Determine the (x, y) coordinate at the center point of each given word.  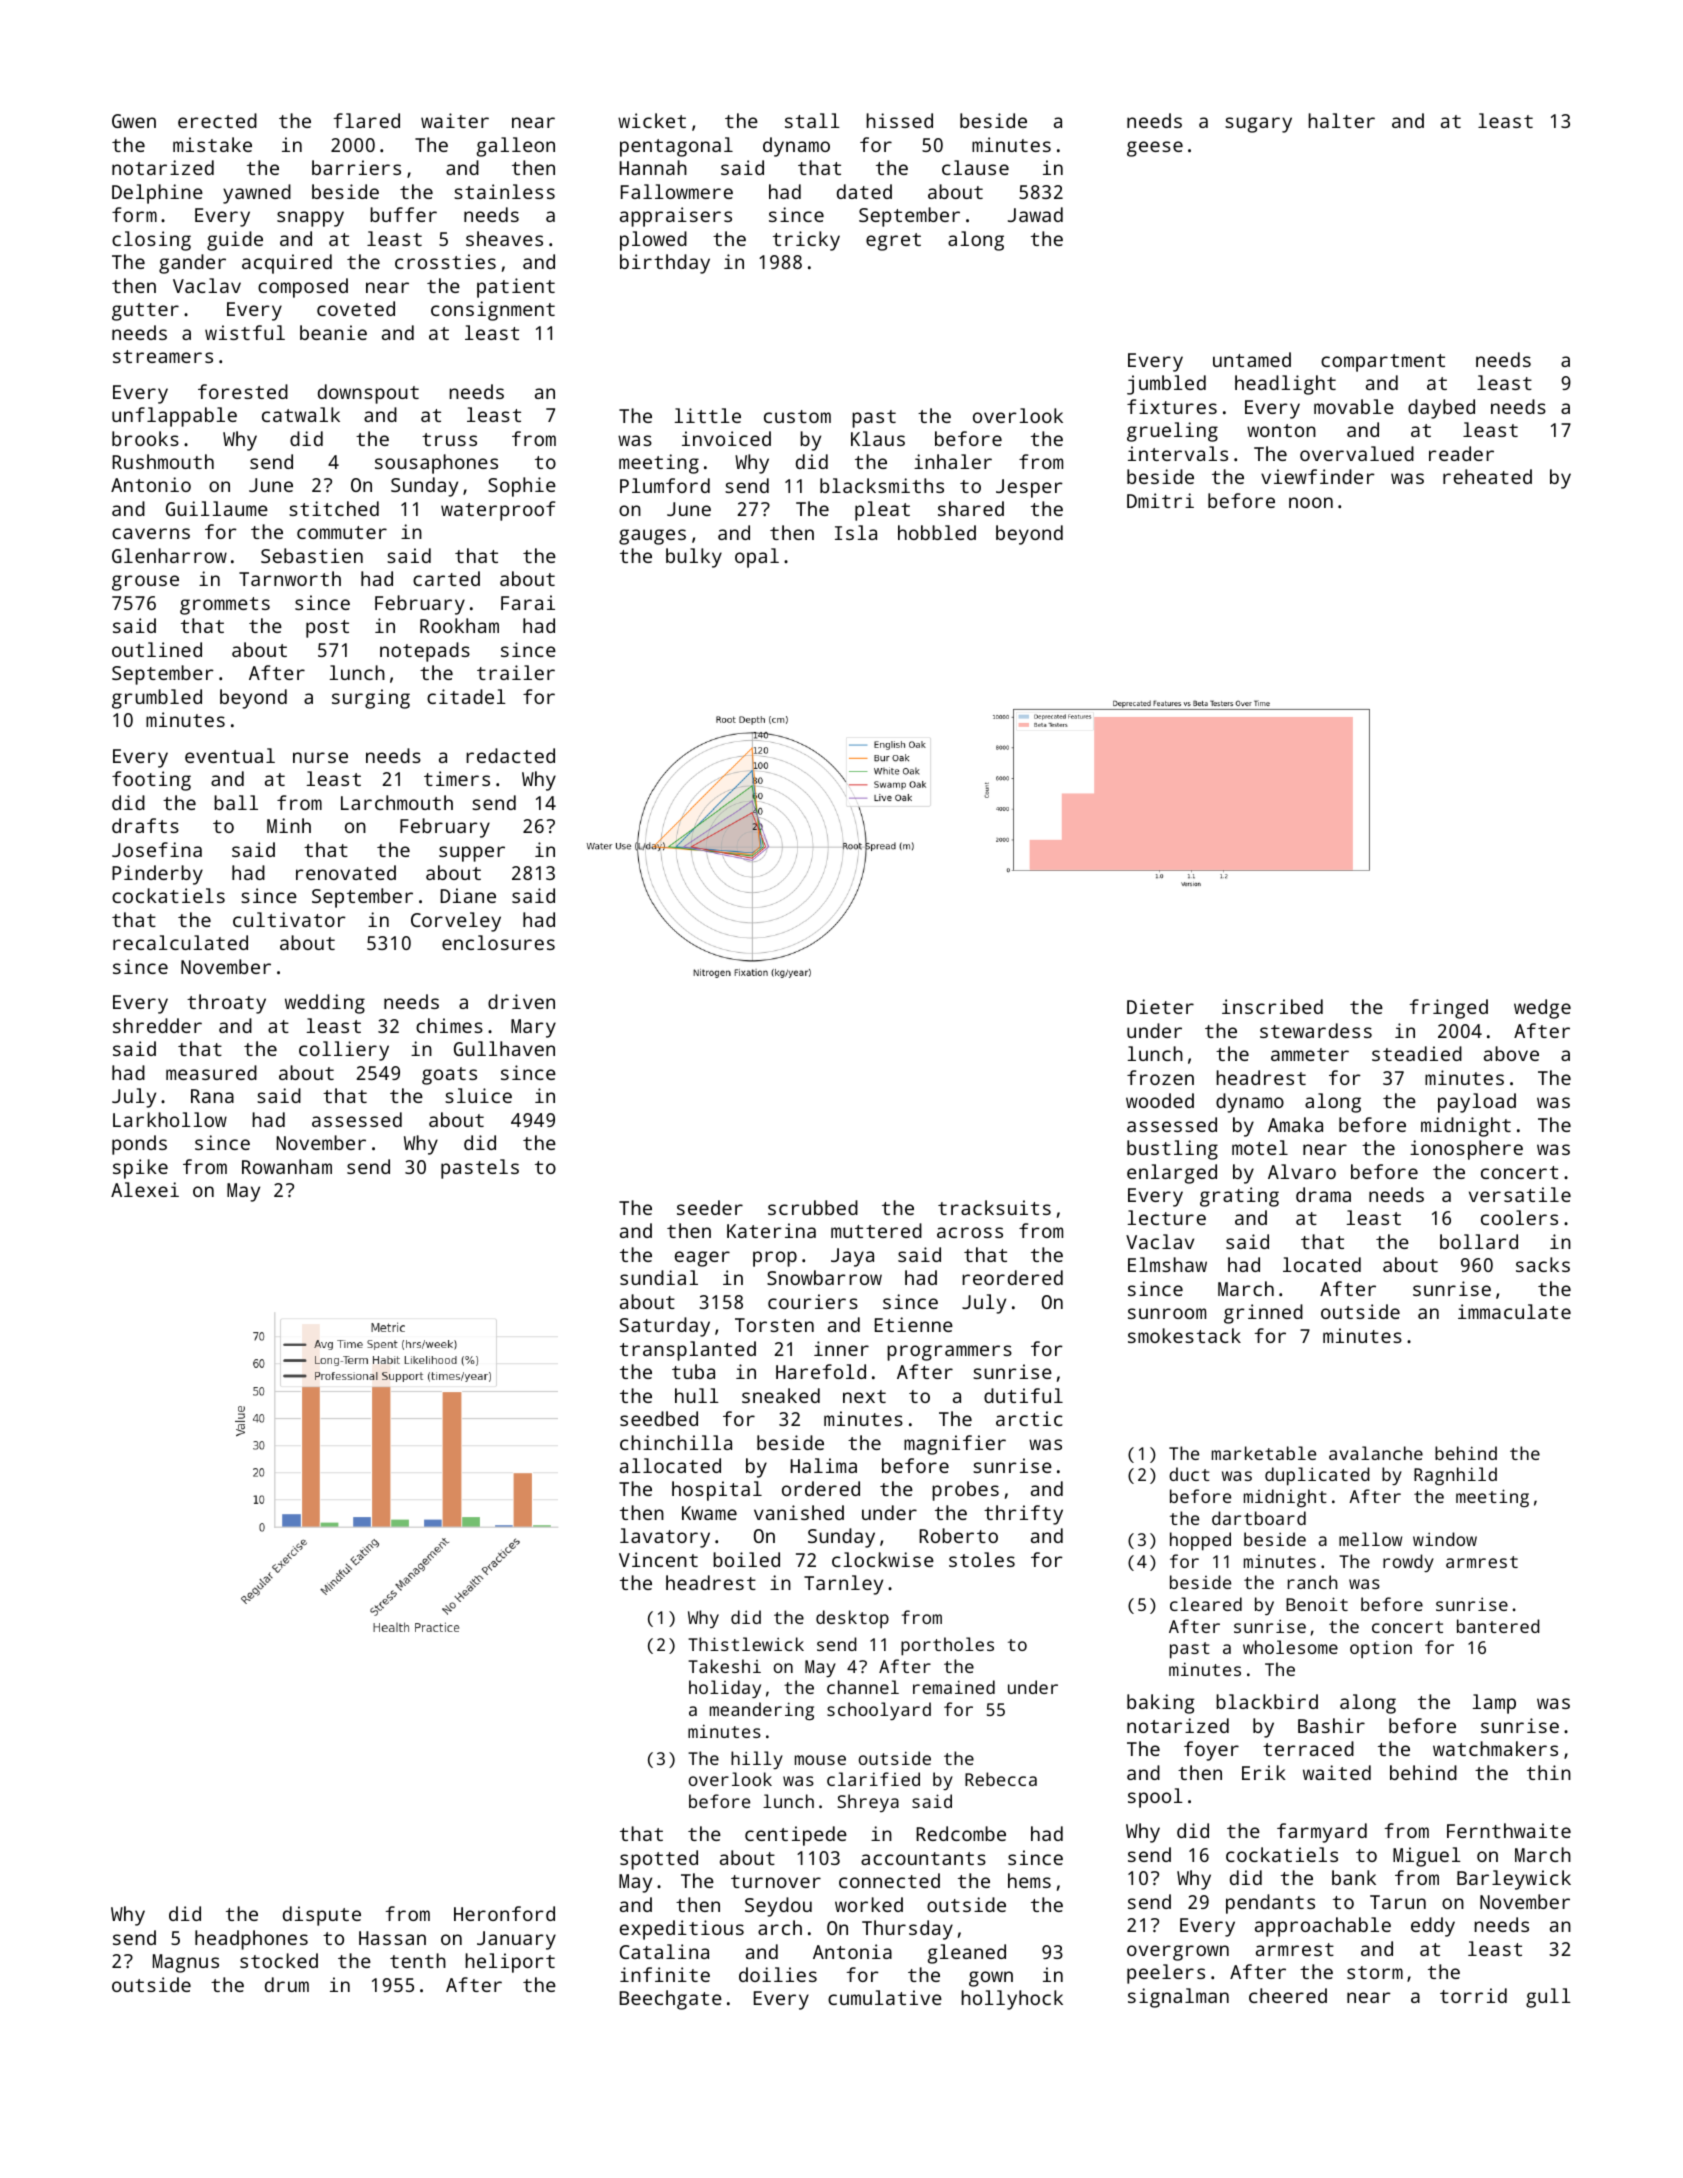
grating (1239, 1197)
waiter (455, 120)
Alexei (145, 1189)
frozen (1160, 1077)
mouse (820, 1760)
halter (1341, 120)
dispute (322, 1916)
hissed (899, 120)
